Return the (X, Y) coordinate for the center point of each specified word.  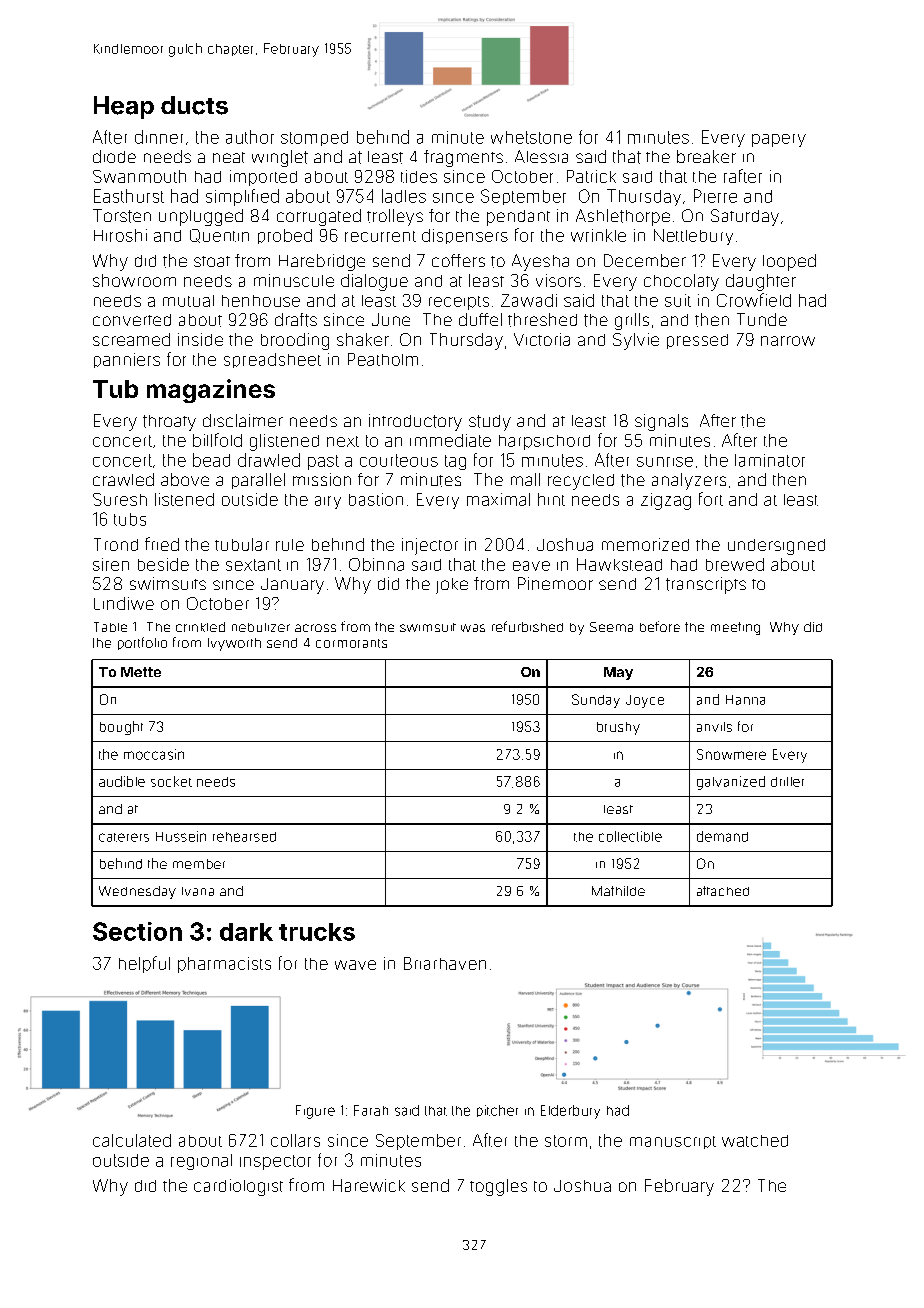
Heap (124, 107)
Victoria (542, 339)
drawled (269, 460)
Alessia (541, 156)
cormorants (351, 643)
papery (779, 140)
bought (121, 728)
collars (295, 1140)
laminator (770, 460)
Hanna (745, 700)
